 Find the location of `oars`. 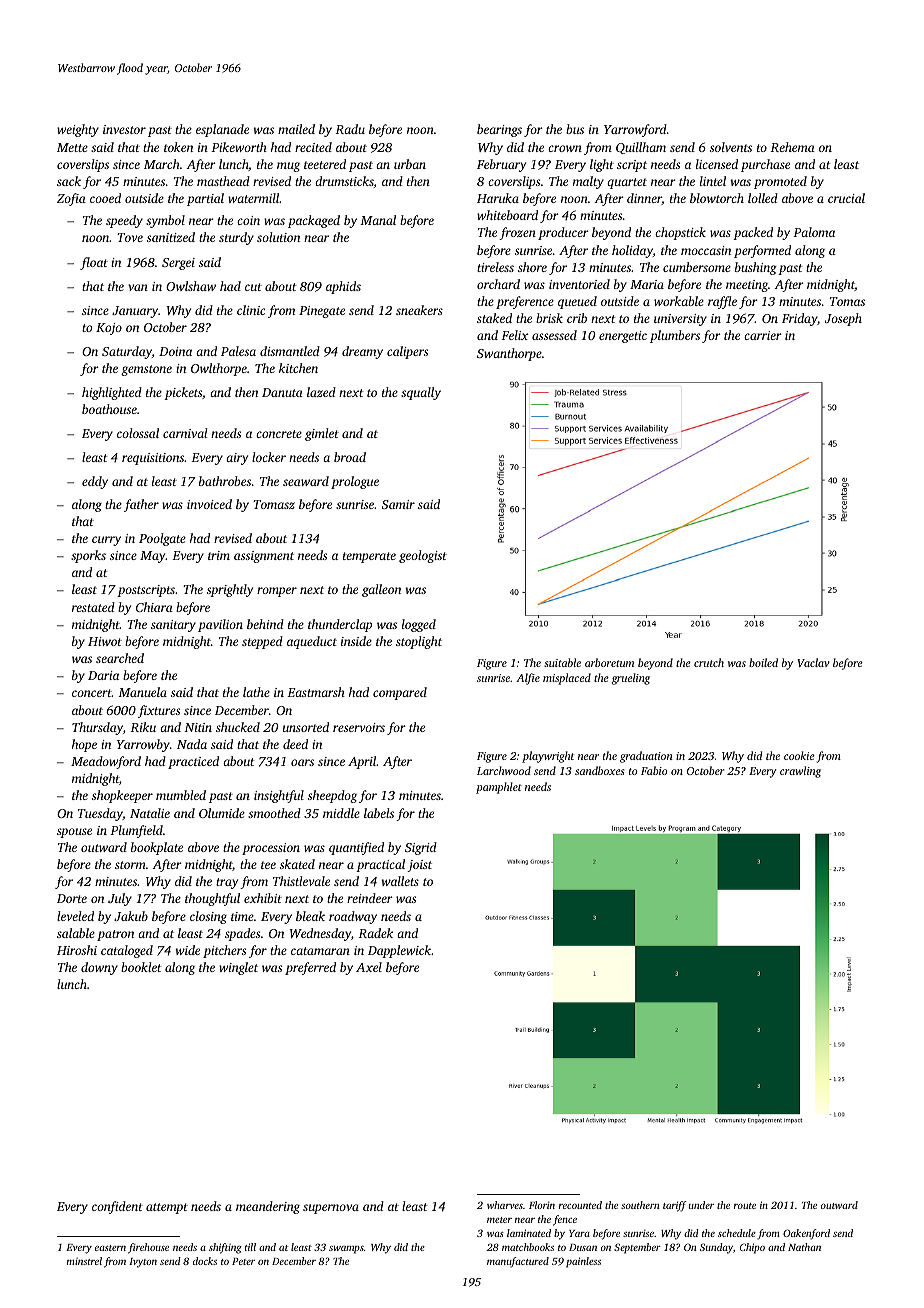

oars is located at coordinates (302, 762).
